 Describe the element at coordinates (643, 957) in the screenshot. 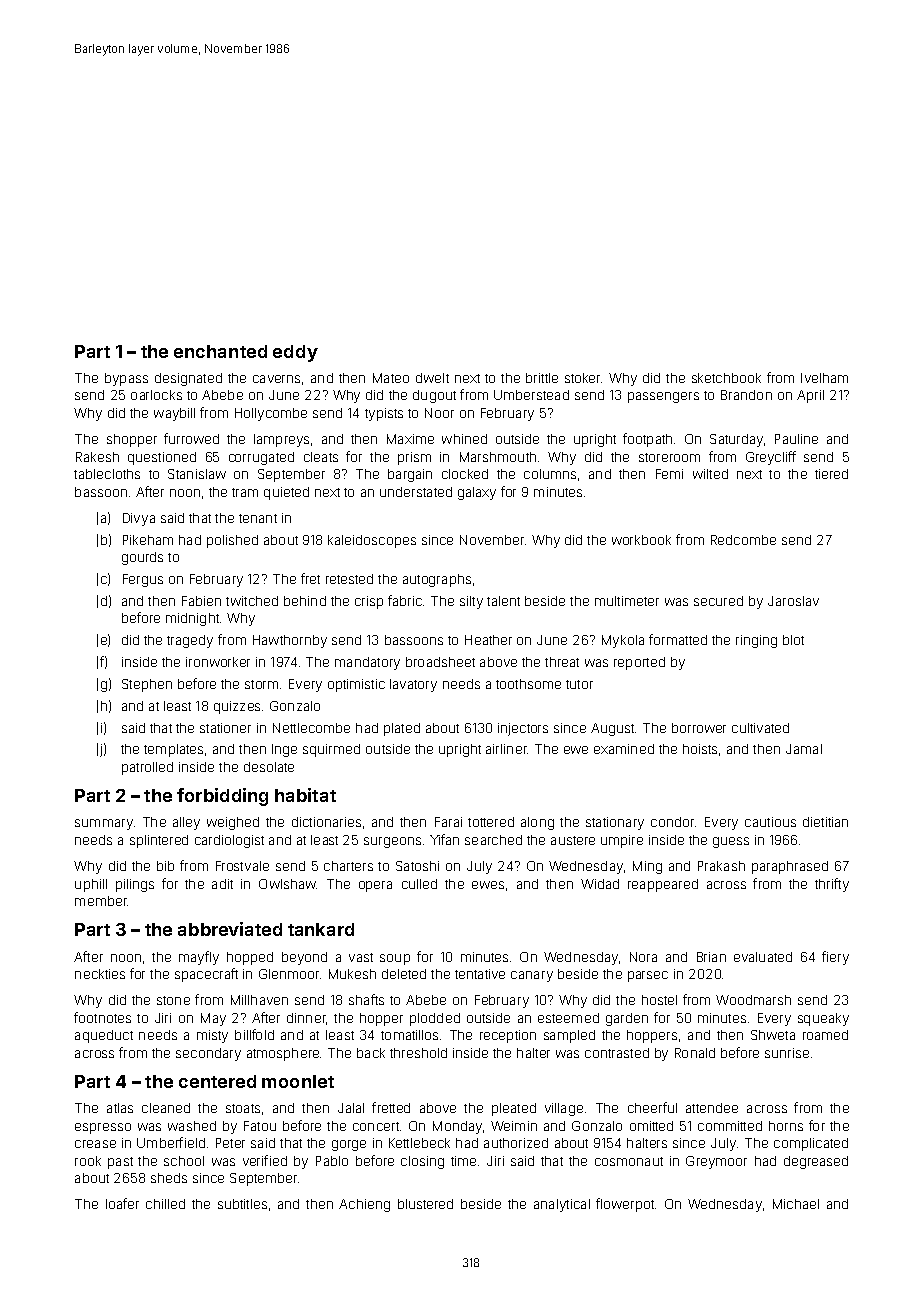

I see `Nora` at that location.
